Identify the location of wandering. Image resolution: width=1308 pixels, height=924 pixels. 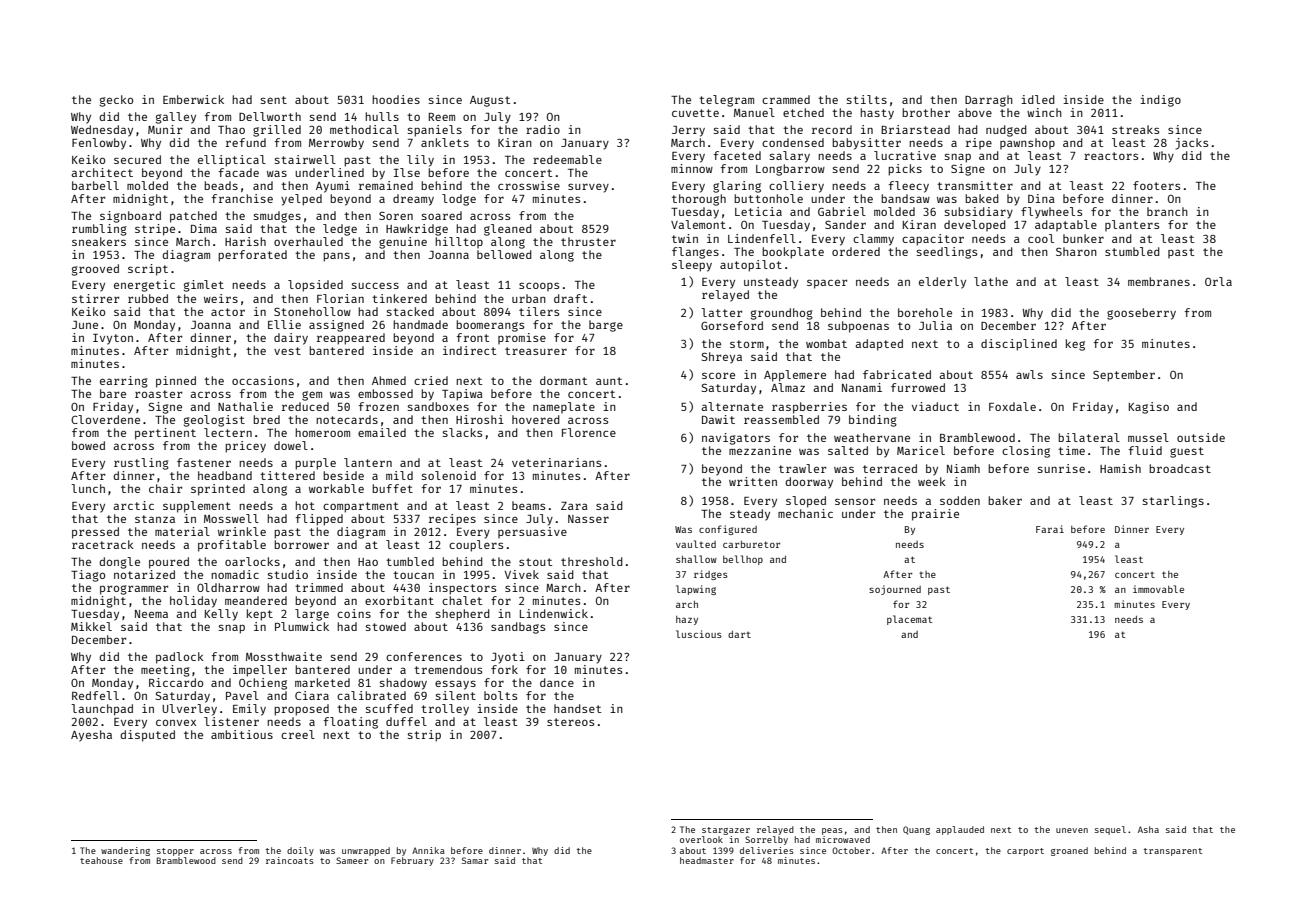
(125, 851).
